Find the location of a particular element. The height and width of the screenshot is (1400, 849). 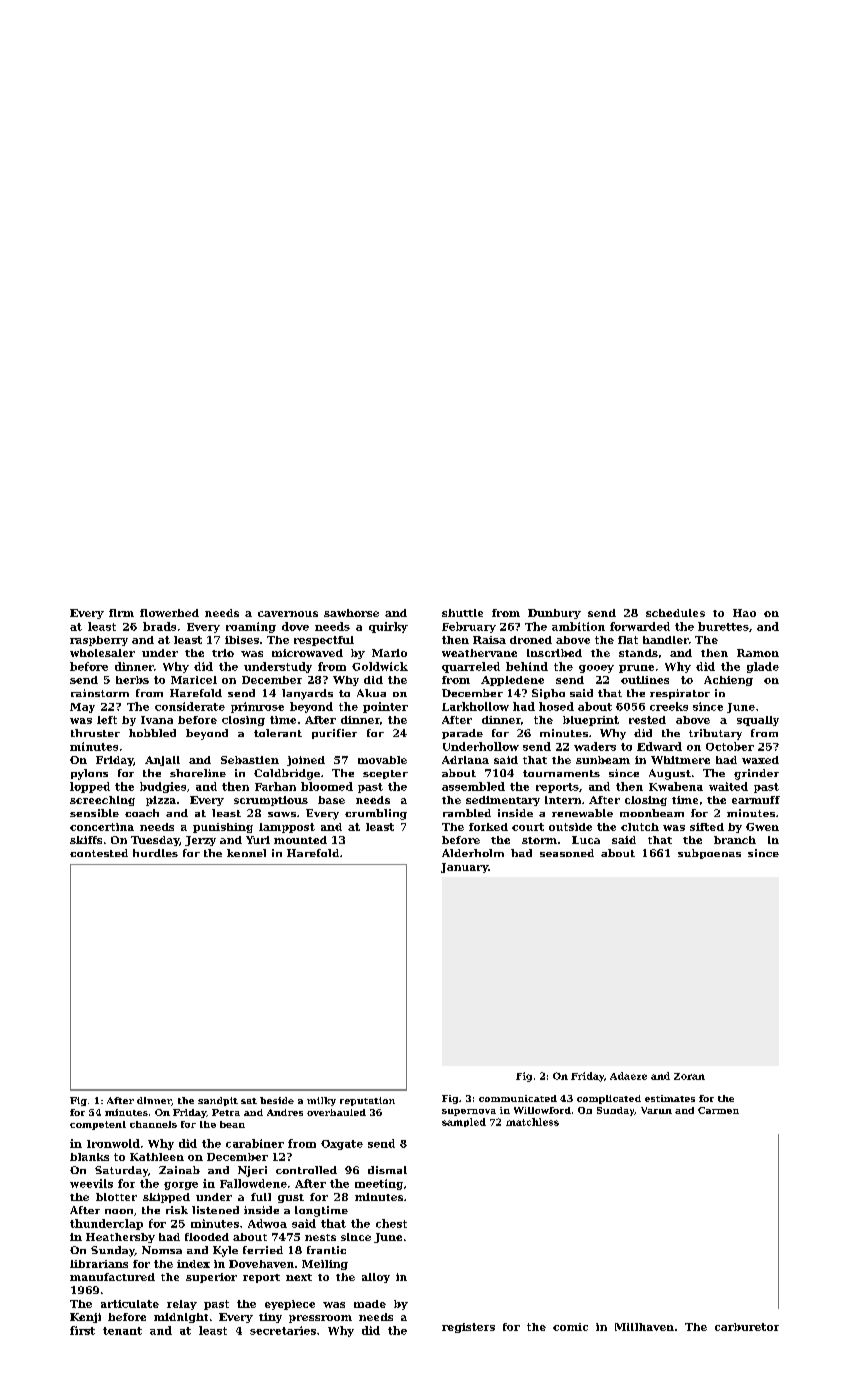

skipped is located at coordinates (166, 1198).
